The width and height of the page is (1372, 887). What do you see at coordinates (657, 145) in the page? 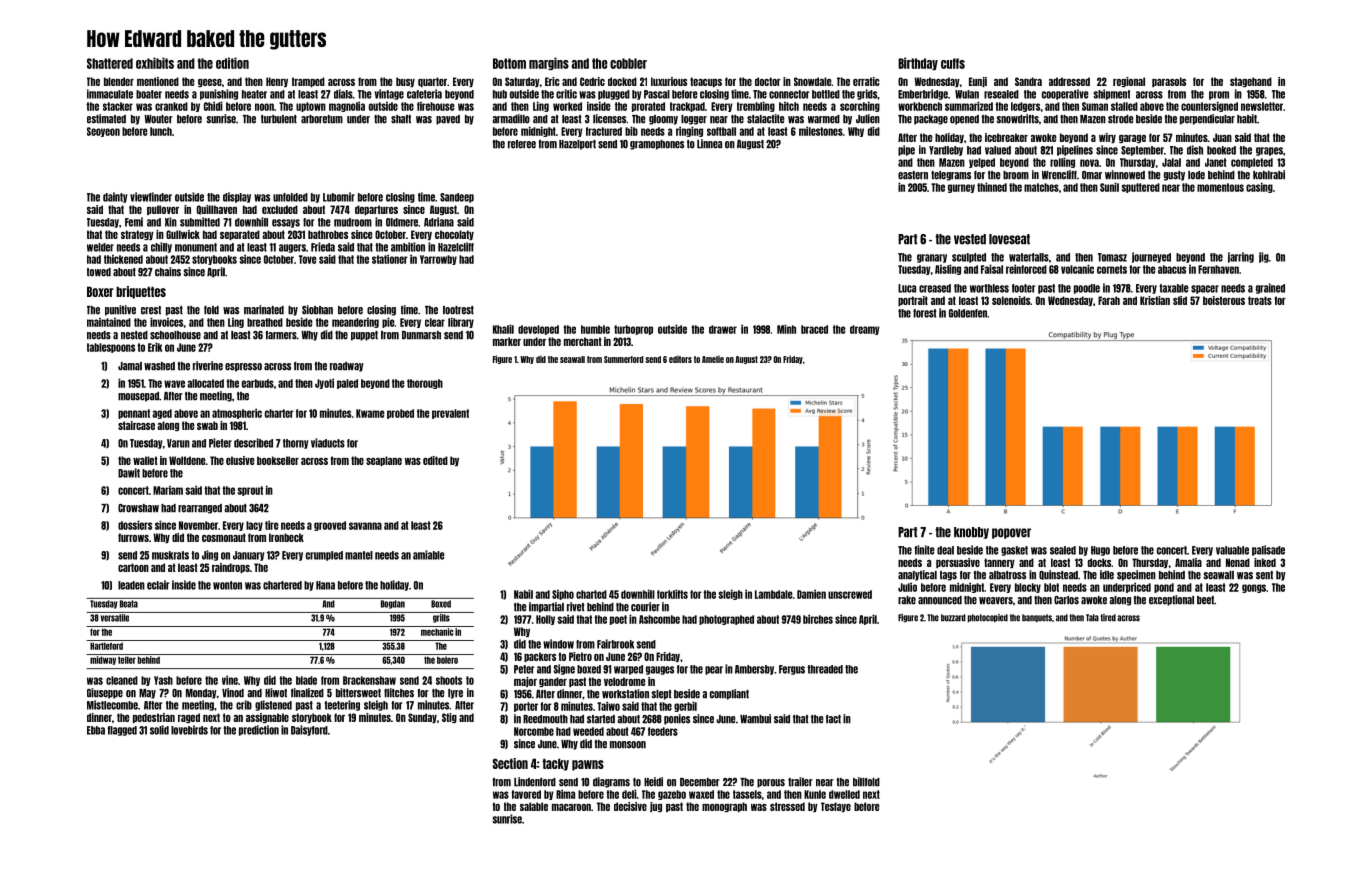
I see `gramophones` at bounding box center [657, 145].
